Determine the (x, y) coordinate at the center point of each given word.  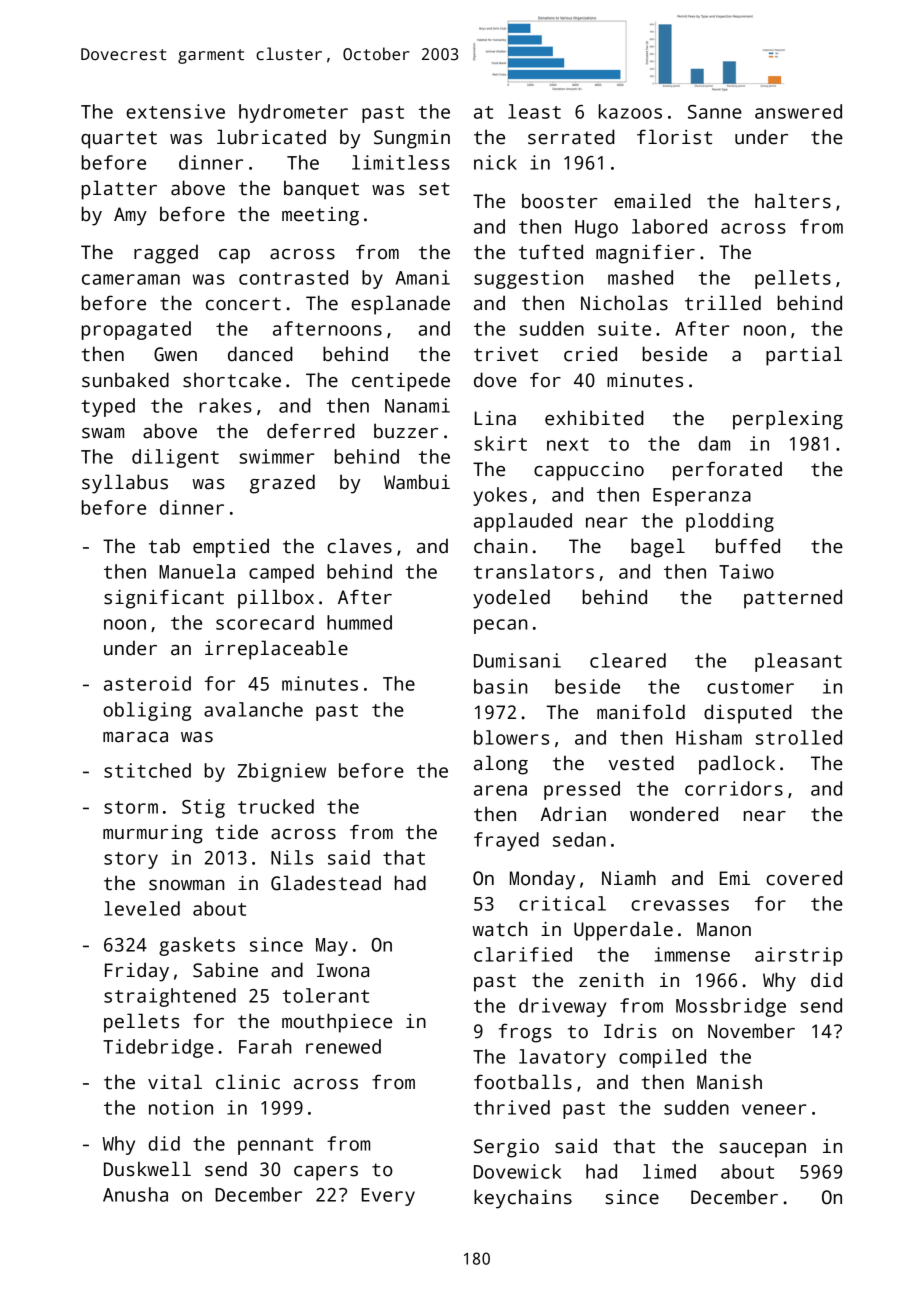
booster (560, 201)
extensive (175, 111)
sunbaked (125, 380)
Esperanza (702, 497)
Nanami (417, 405)
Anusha (135, 1194)
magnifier (645, 254)
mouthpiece (337, 1023)
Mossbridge (731, 1007)
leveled (142, 908)
